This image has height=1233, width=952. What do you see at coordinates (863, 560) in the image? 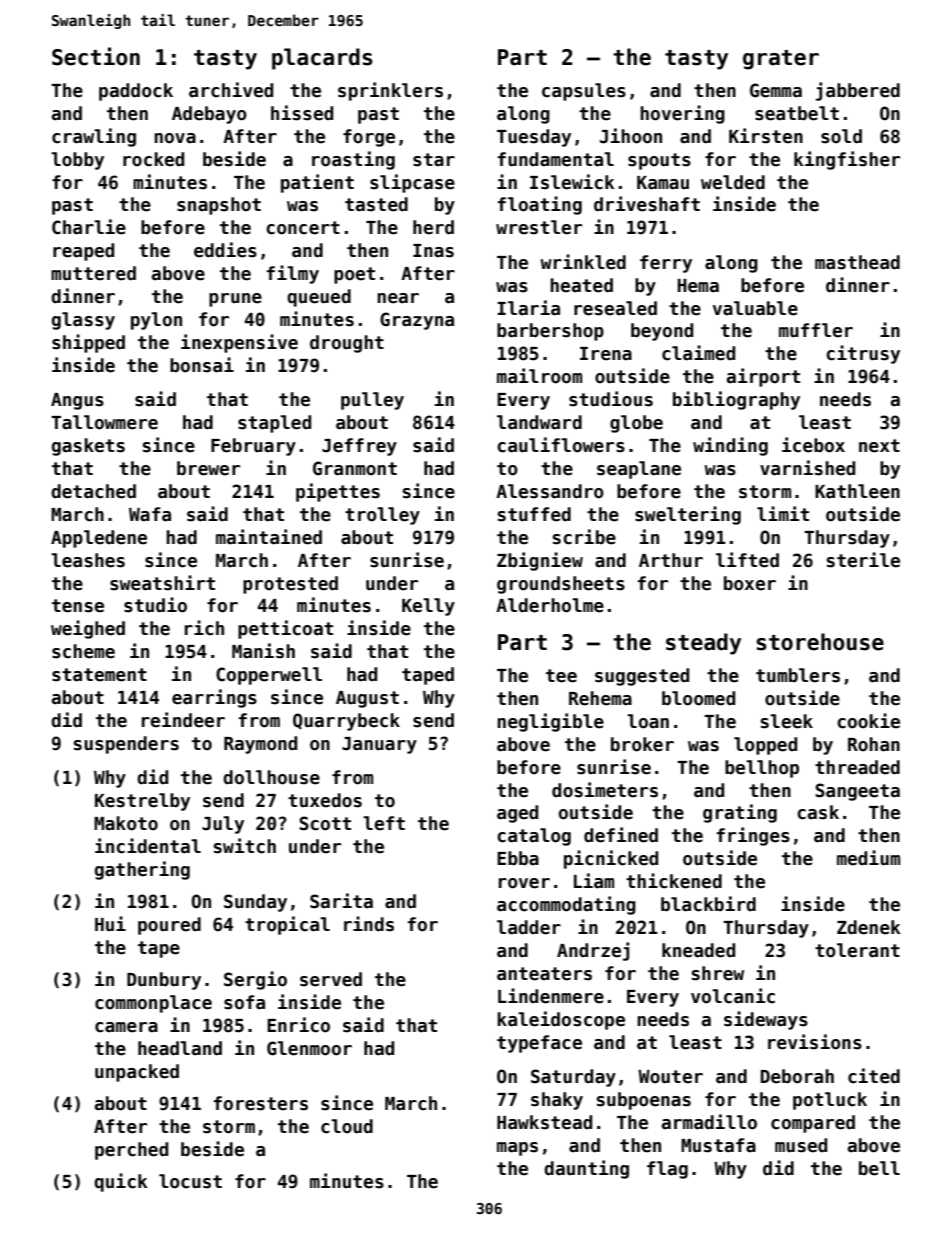
I see `sterile` at bounding box center [863, 560].
